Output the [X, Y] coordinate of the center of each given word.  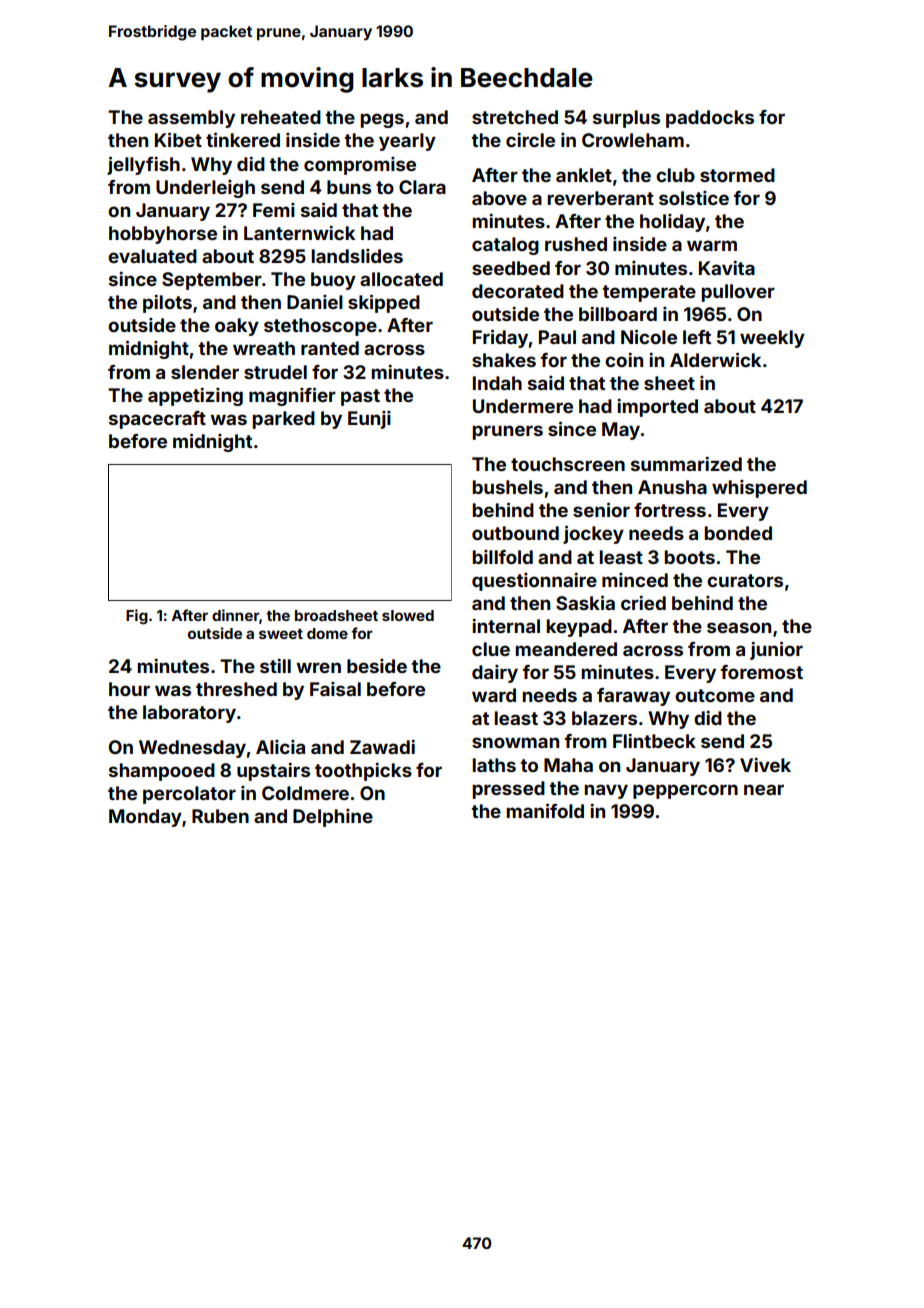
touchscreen [568, 464]
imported [657, 408]
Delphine [333, 818]
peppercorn [685, 791]
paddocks [710, 119]
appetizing [195, 397]
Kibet [178, 139]
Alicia [280, 747]
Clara [422, 187]
